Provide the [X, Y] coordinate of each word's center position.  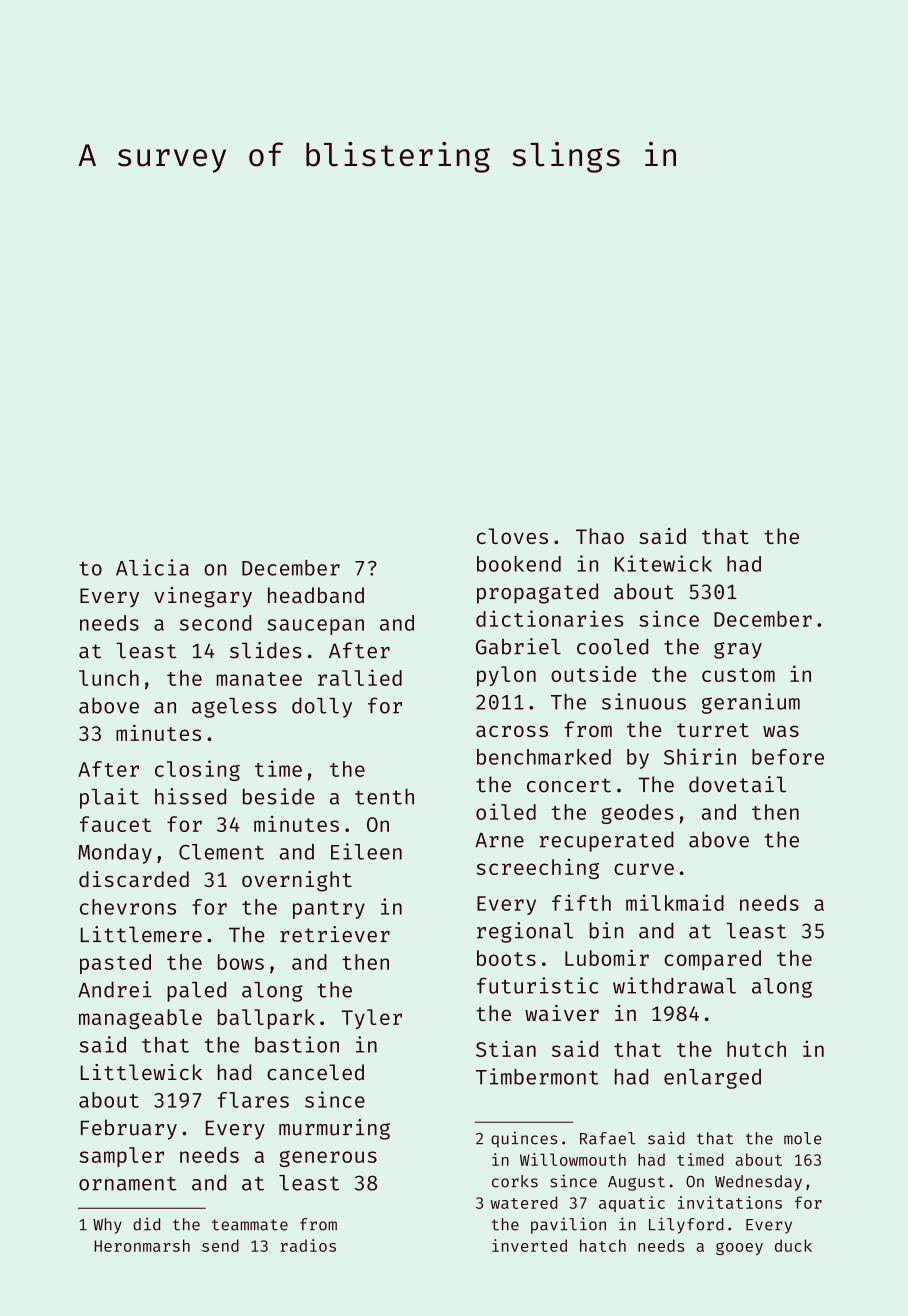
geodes [637, 814]
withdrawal [674, 985]
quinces [524, 1139]
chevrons [128, 907]
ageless [234, 708]
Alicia [152, 567]
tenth [384, 796]
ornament [127, 1183]
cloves [512, 536]
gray [738, 650]
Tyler [372, 1019]
